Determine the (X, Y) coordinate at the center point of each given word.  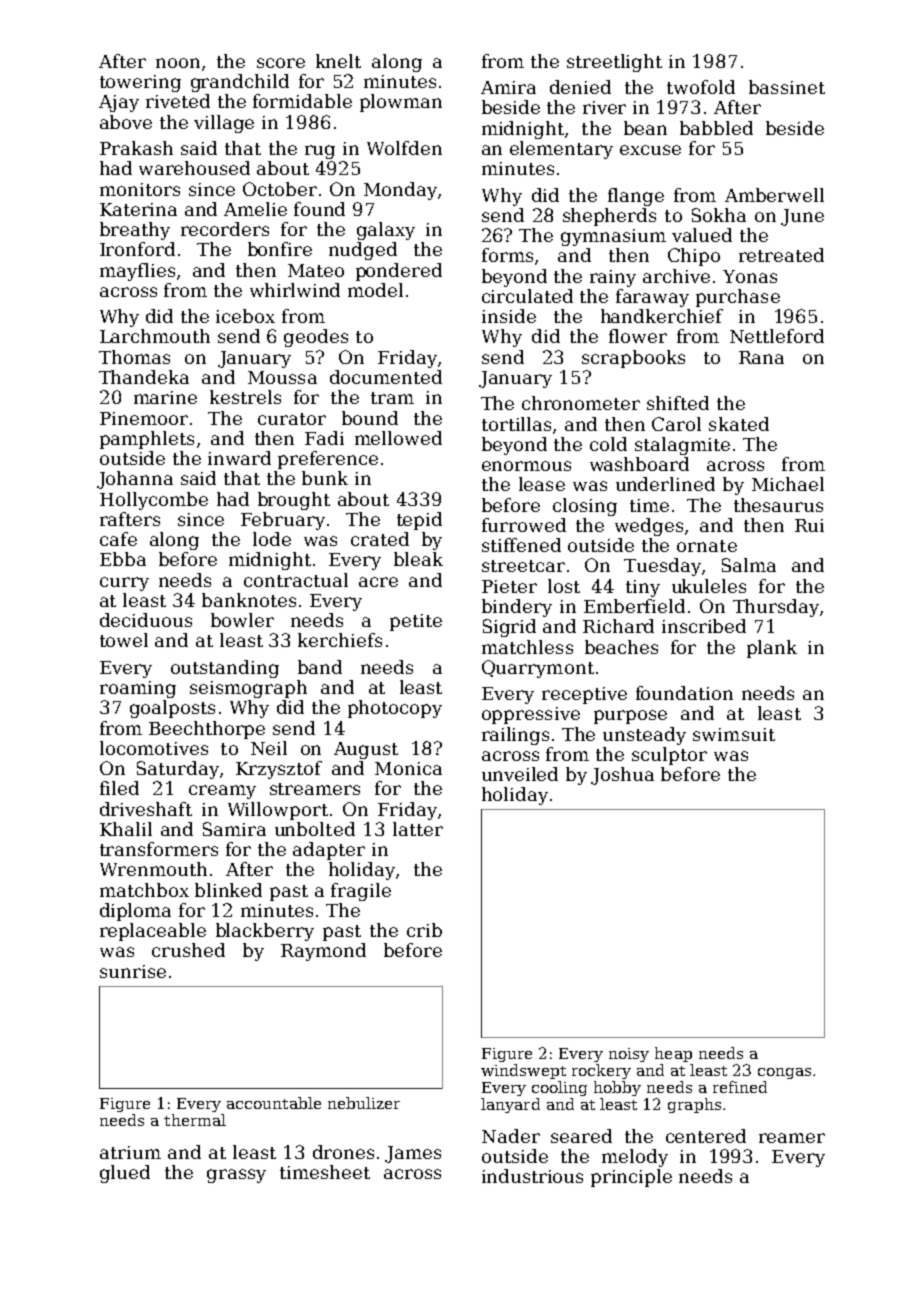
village (224, 124)
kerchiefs (340, 640)
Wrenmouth (153, 869)
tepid (419, 521)
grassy (236, 1176)
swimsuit (734, 734)
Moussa (282, 377)
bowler (242, 620)
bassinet (787, 87)
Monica (408, 768)
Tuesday (662, 567)
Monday (400, 191)
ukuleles (709, 586)
